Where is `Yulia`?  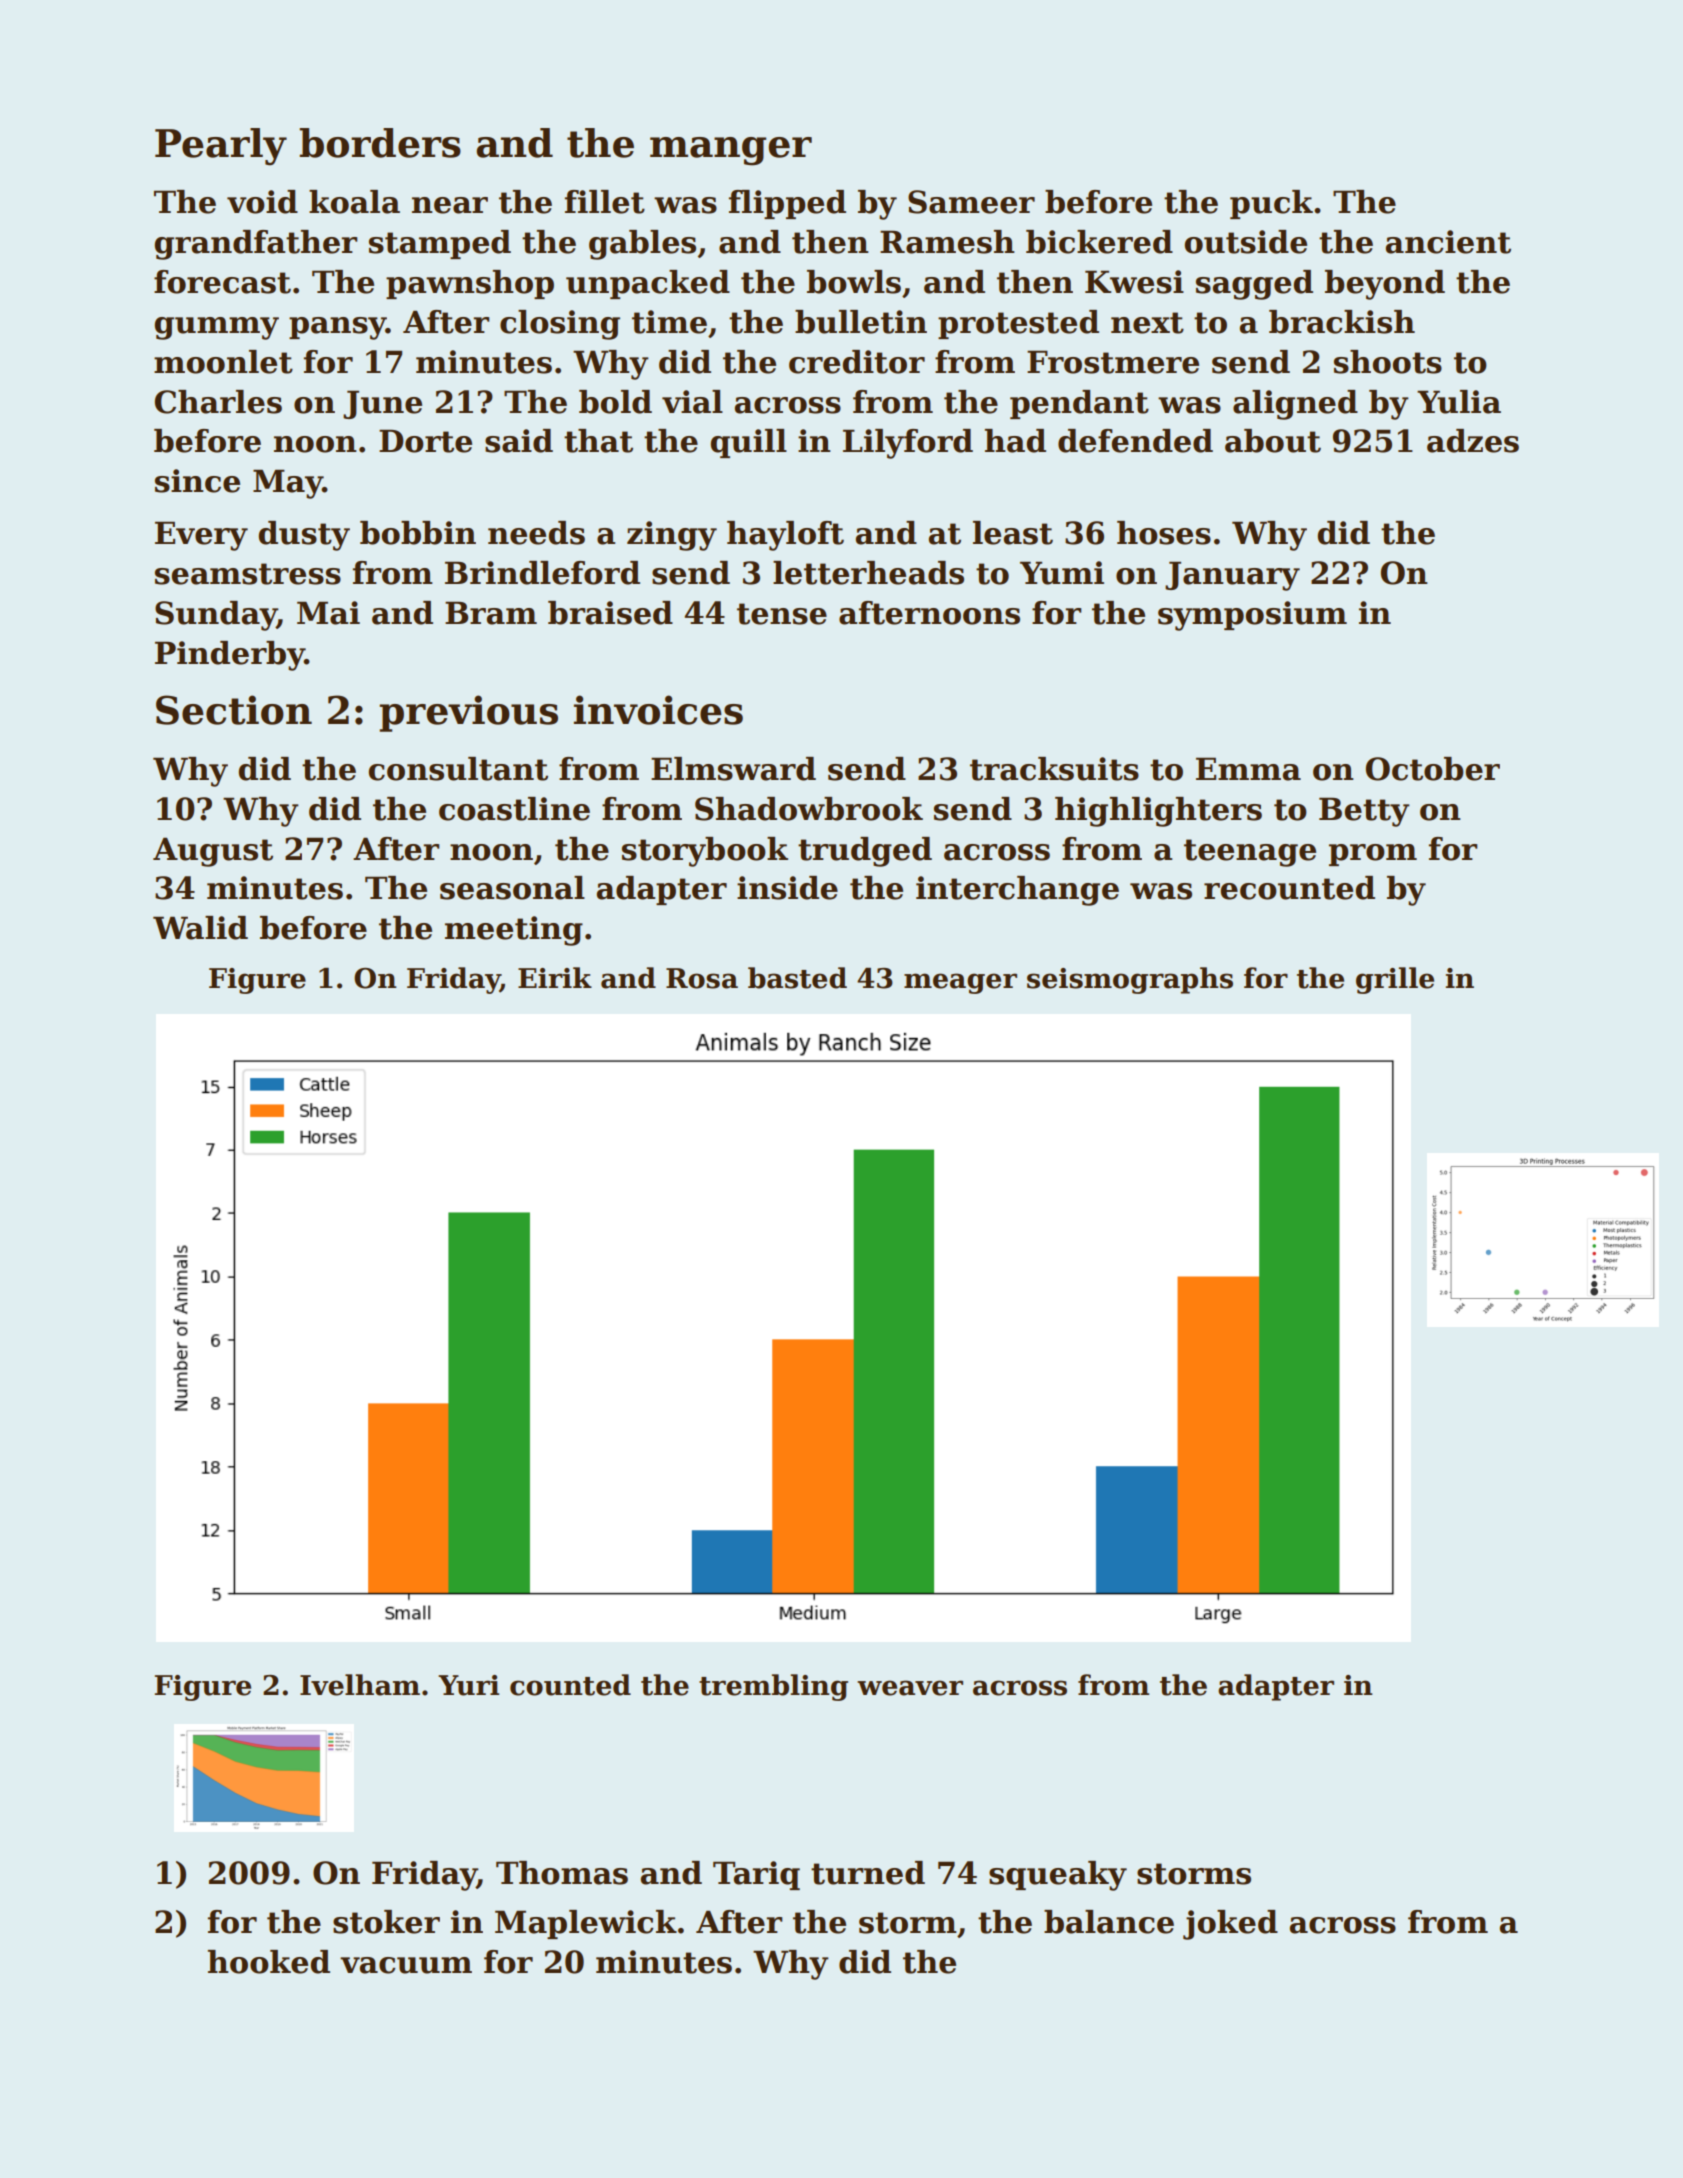 Yulia is located at coordinates (1459, 402).
